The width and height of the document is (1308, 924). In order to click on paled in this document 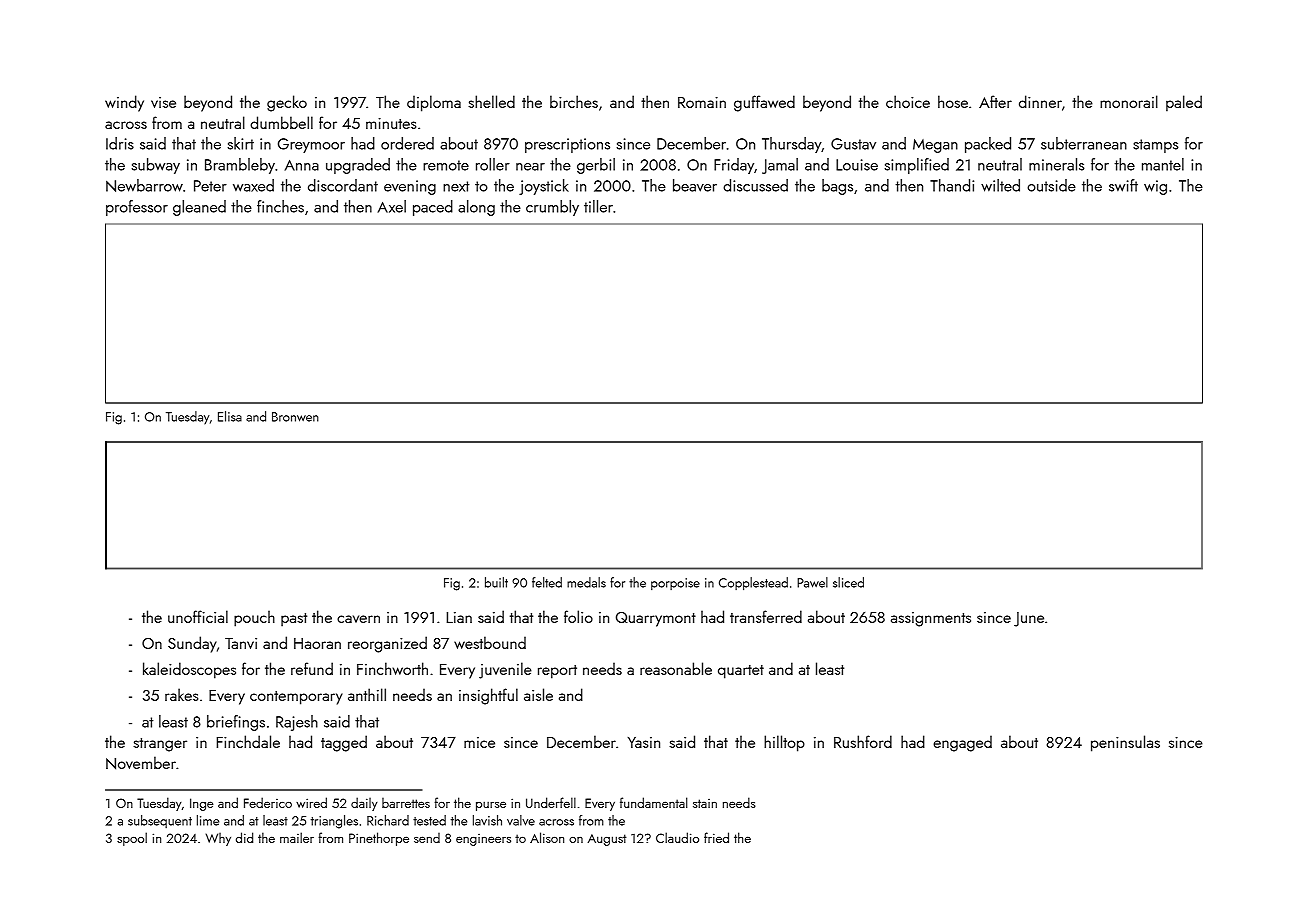, I will do `click(1184, 103)`.
